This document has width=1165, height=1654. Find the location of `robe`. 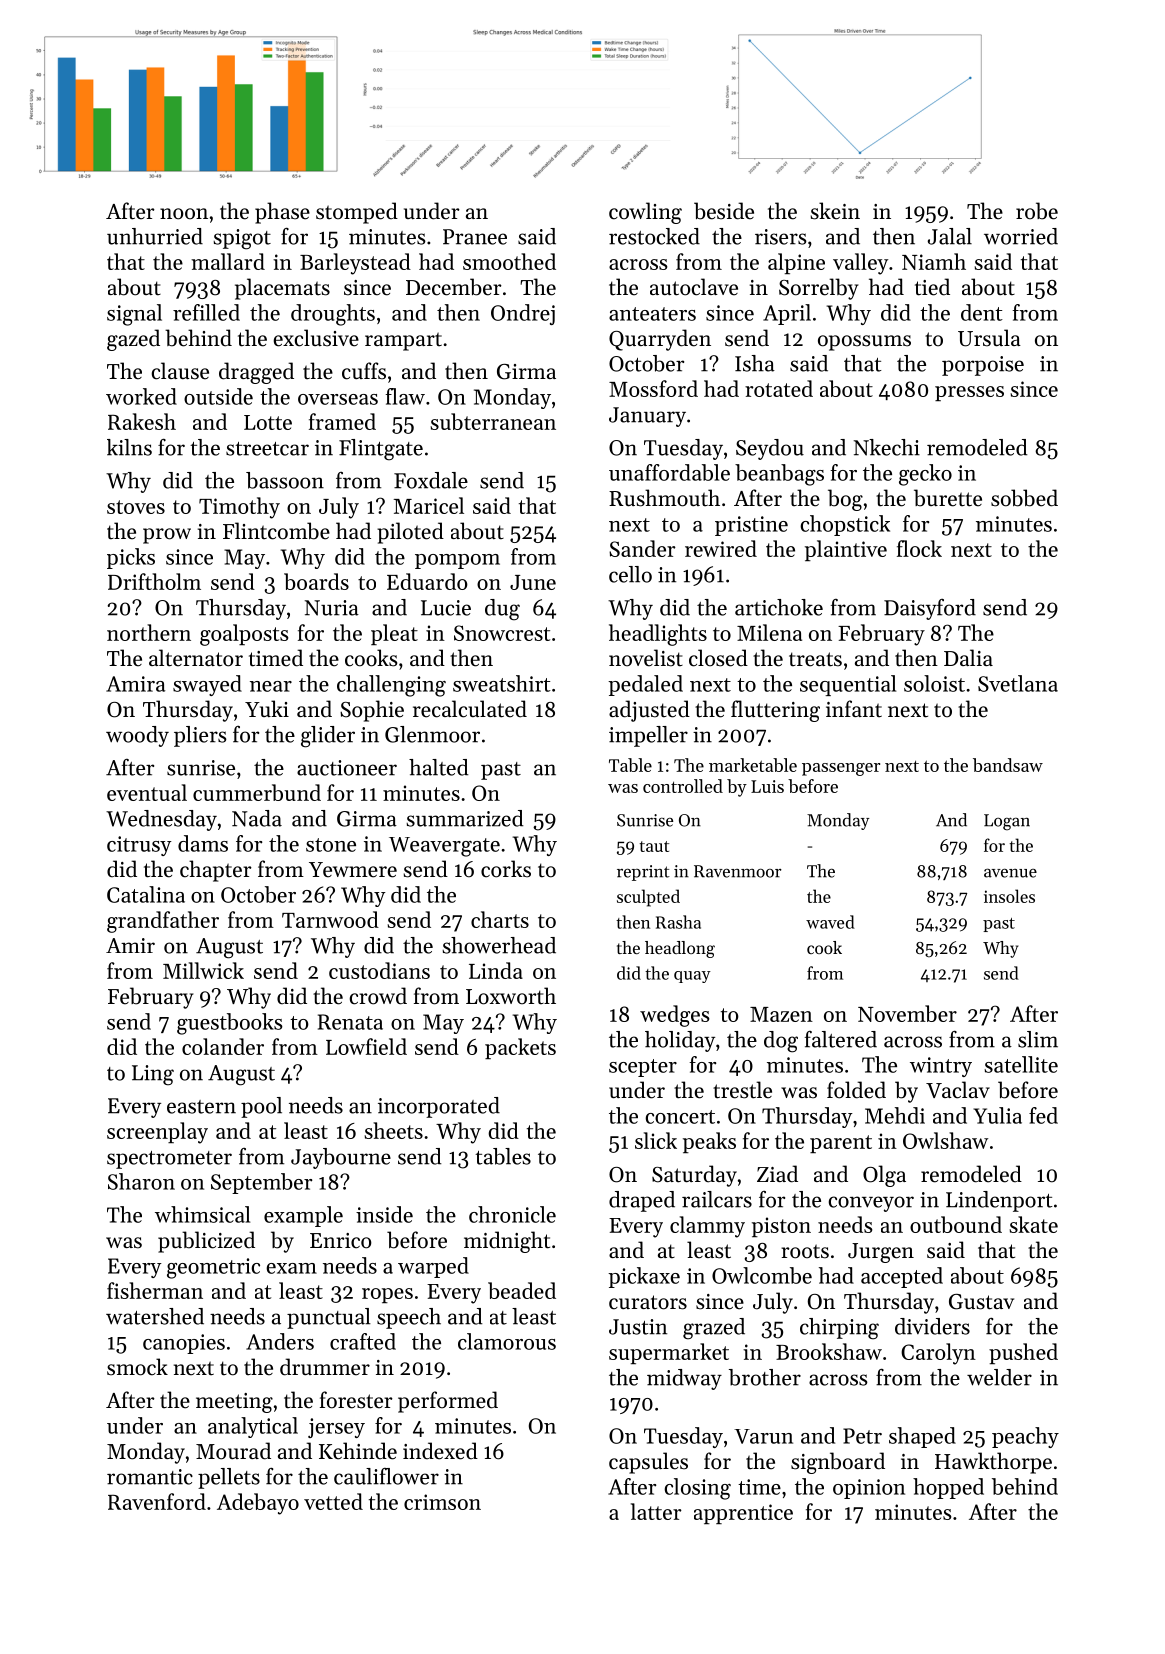

robe is located at coordinates (1037, 211).
